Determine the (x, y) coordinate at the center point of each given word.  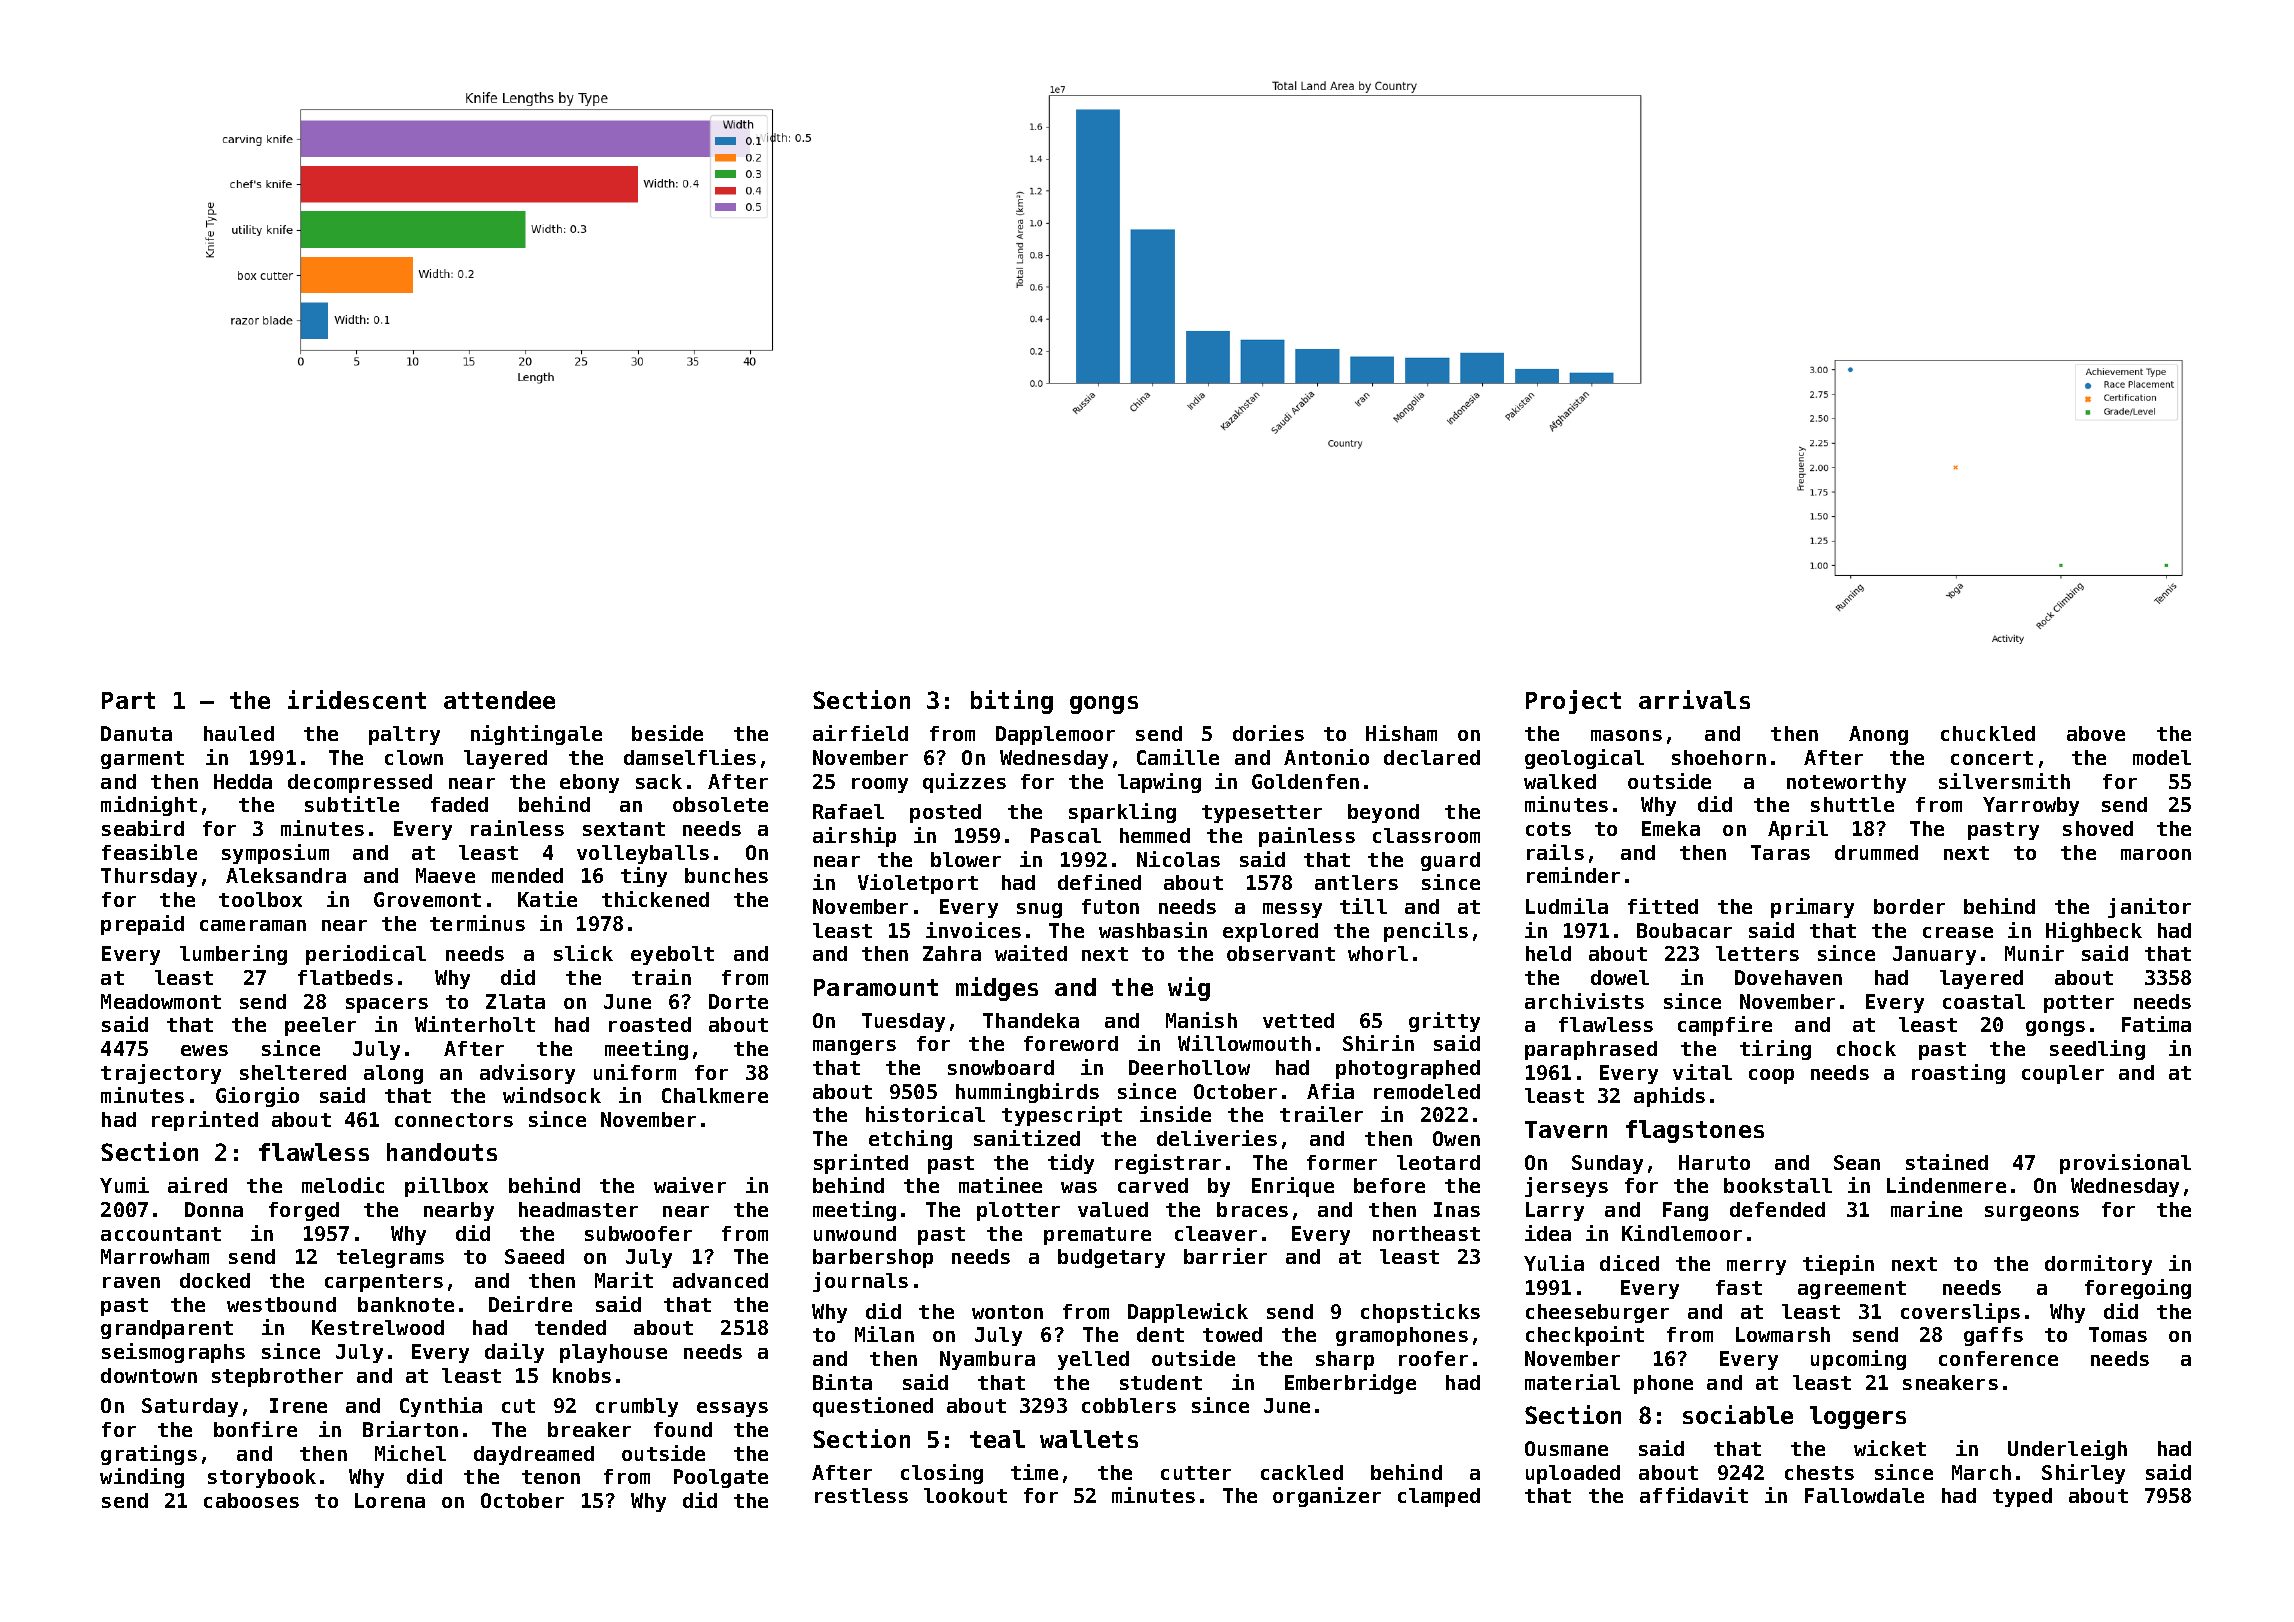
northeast (1426, 1233)
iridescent (357, 699)
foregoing (2138, 1289)
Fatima (2156, 1024)
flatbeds (345, 977)
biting (1012, 702)
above (2096, 733)
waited (1031, 953)
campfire (1725, 1026)
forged (304, 1211)
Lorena (390, 1500)
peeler (320, 1026)
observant (1281, 953)
